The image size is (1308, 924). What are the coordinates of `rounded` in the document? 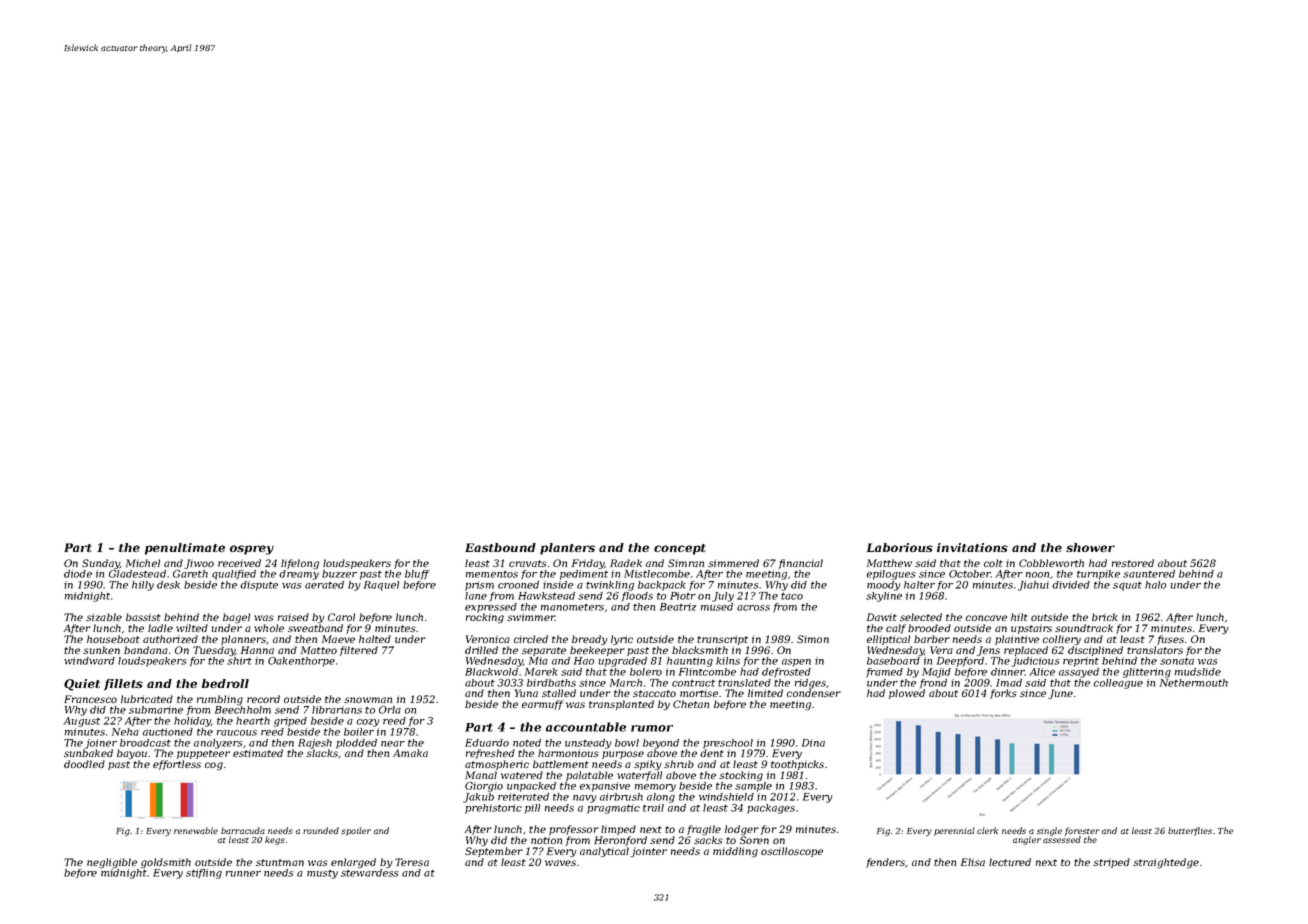 It's located at (321, 830).
